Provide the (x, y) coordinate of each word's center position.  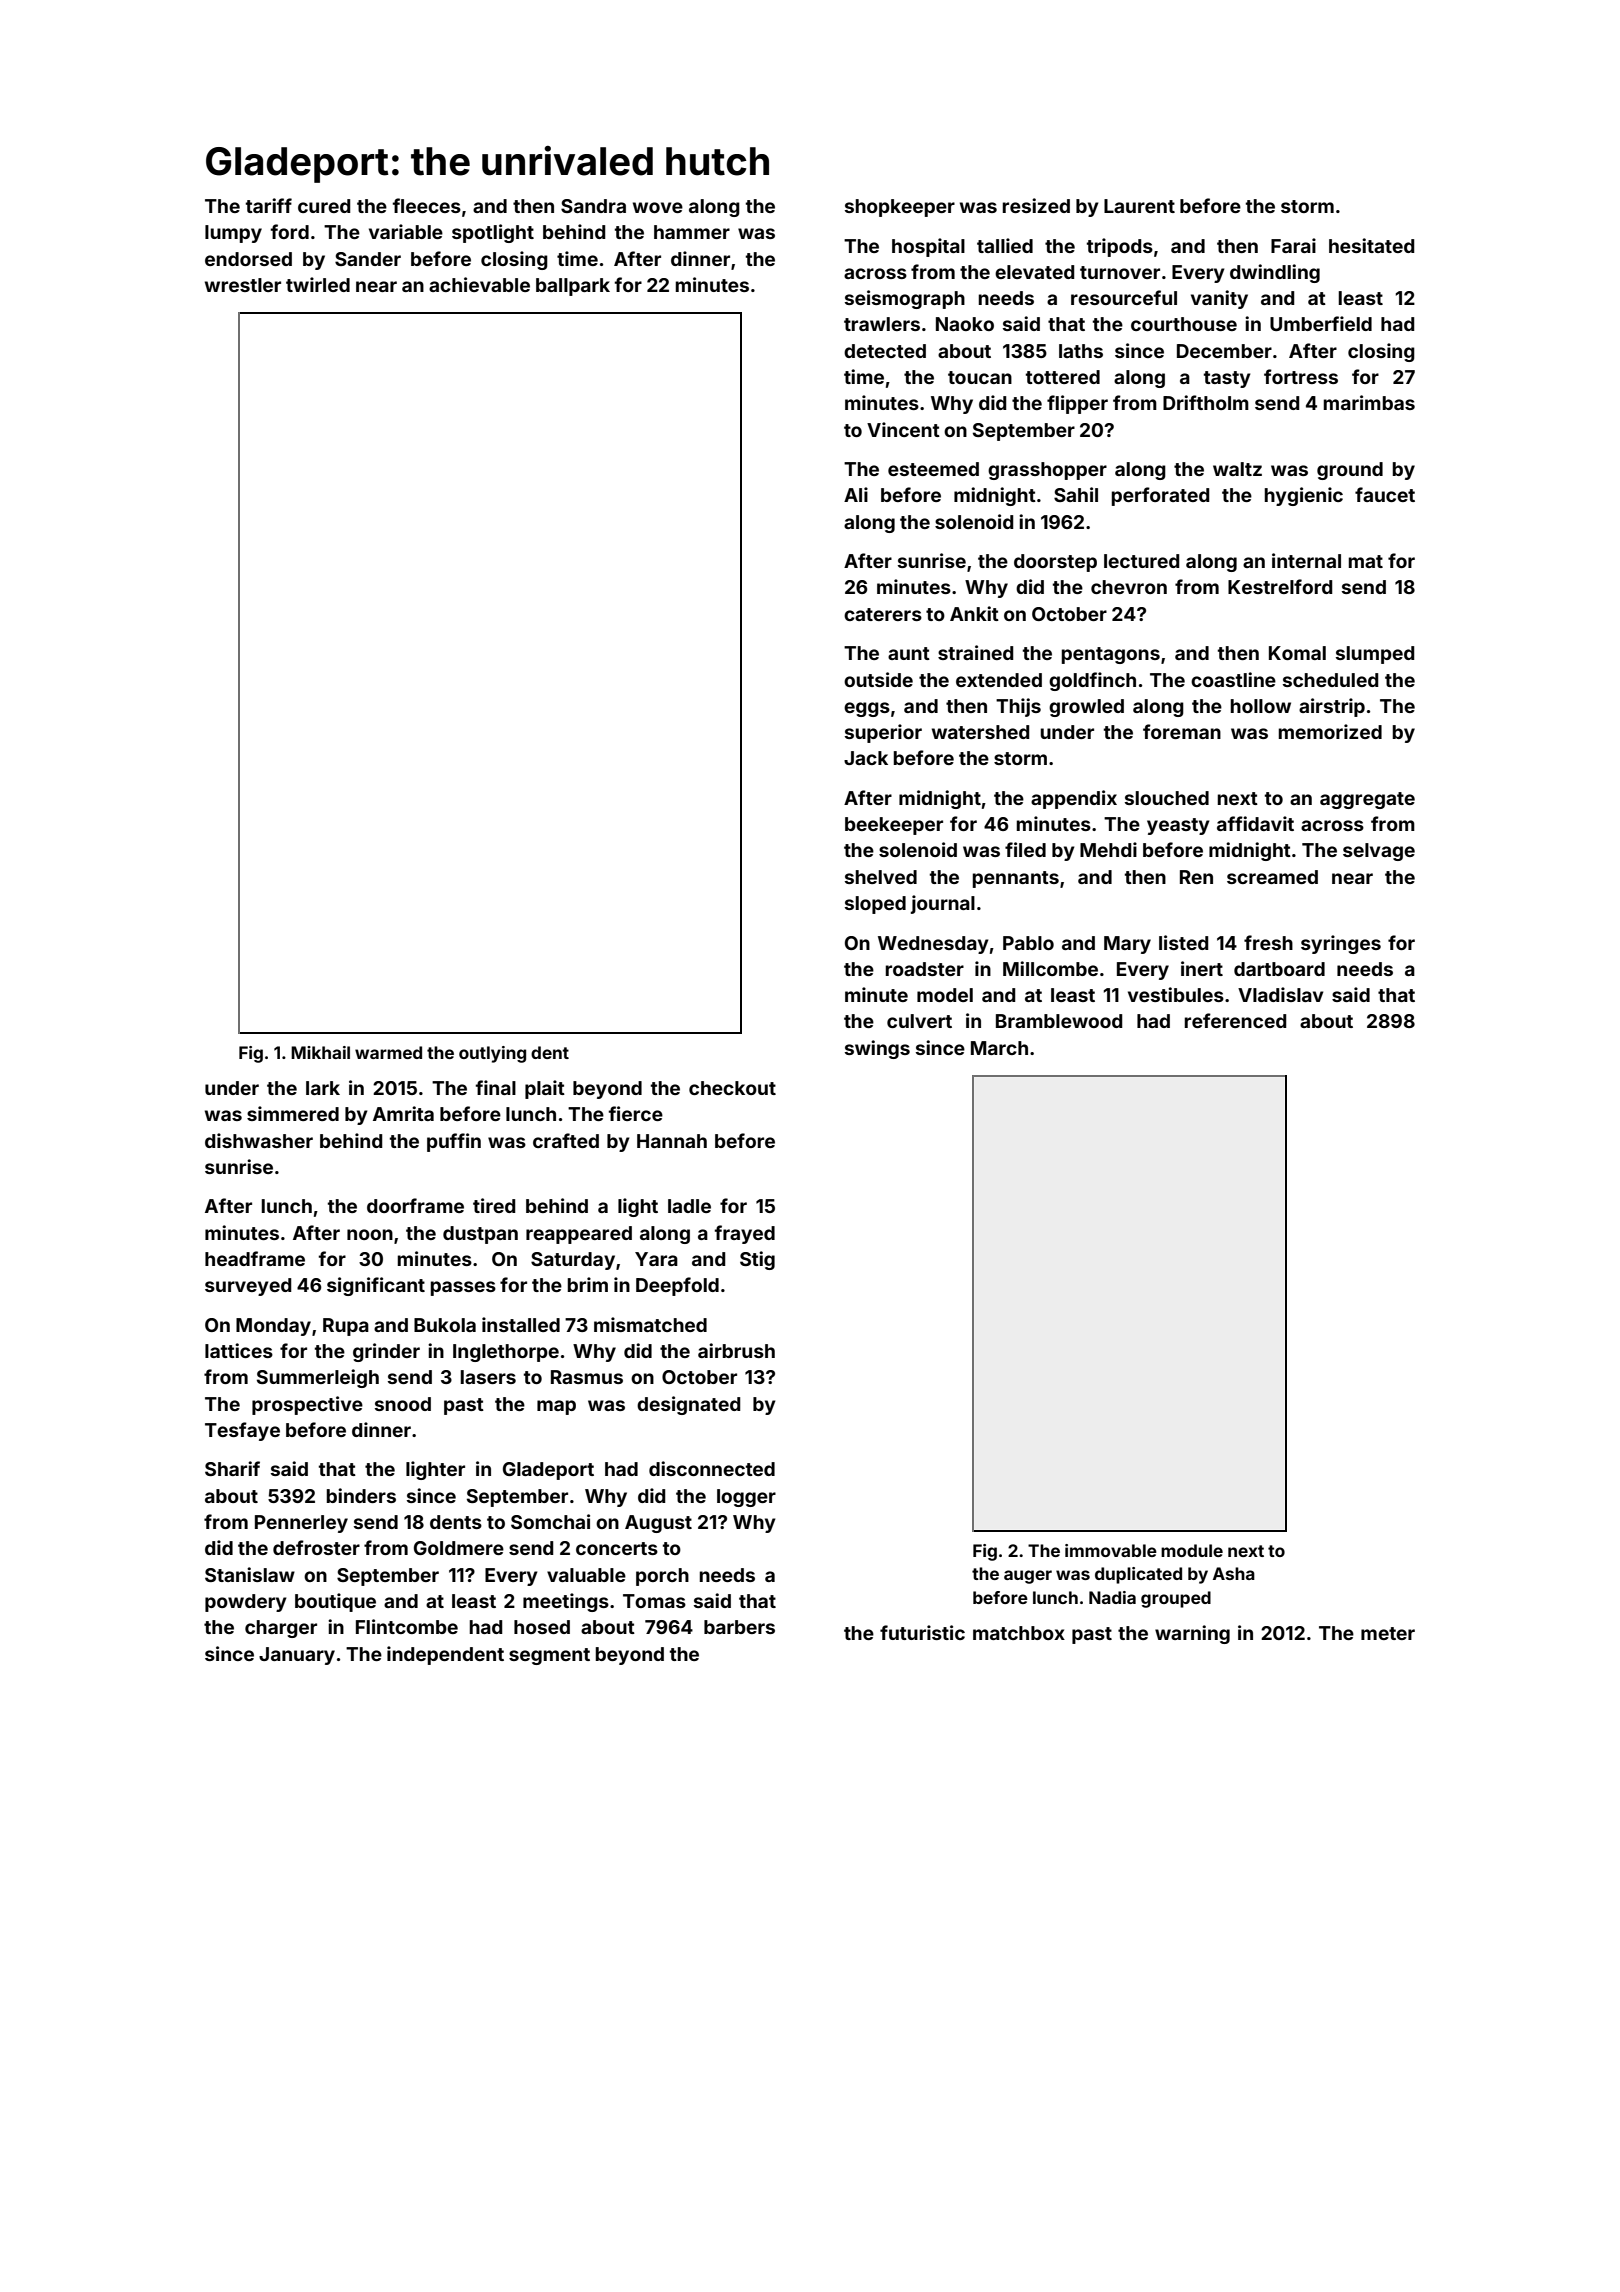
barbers (739, 1627)
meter (1388, 1633)
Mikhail (320, 1052)
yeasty (1178, 826)
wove (658, 207)
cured (324, 206)
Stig (757, 1260)
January (297, 1656)
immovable (1111, 1550)
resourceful (1124, 297)
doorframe (415, 1205)
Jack (866, 758)
